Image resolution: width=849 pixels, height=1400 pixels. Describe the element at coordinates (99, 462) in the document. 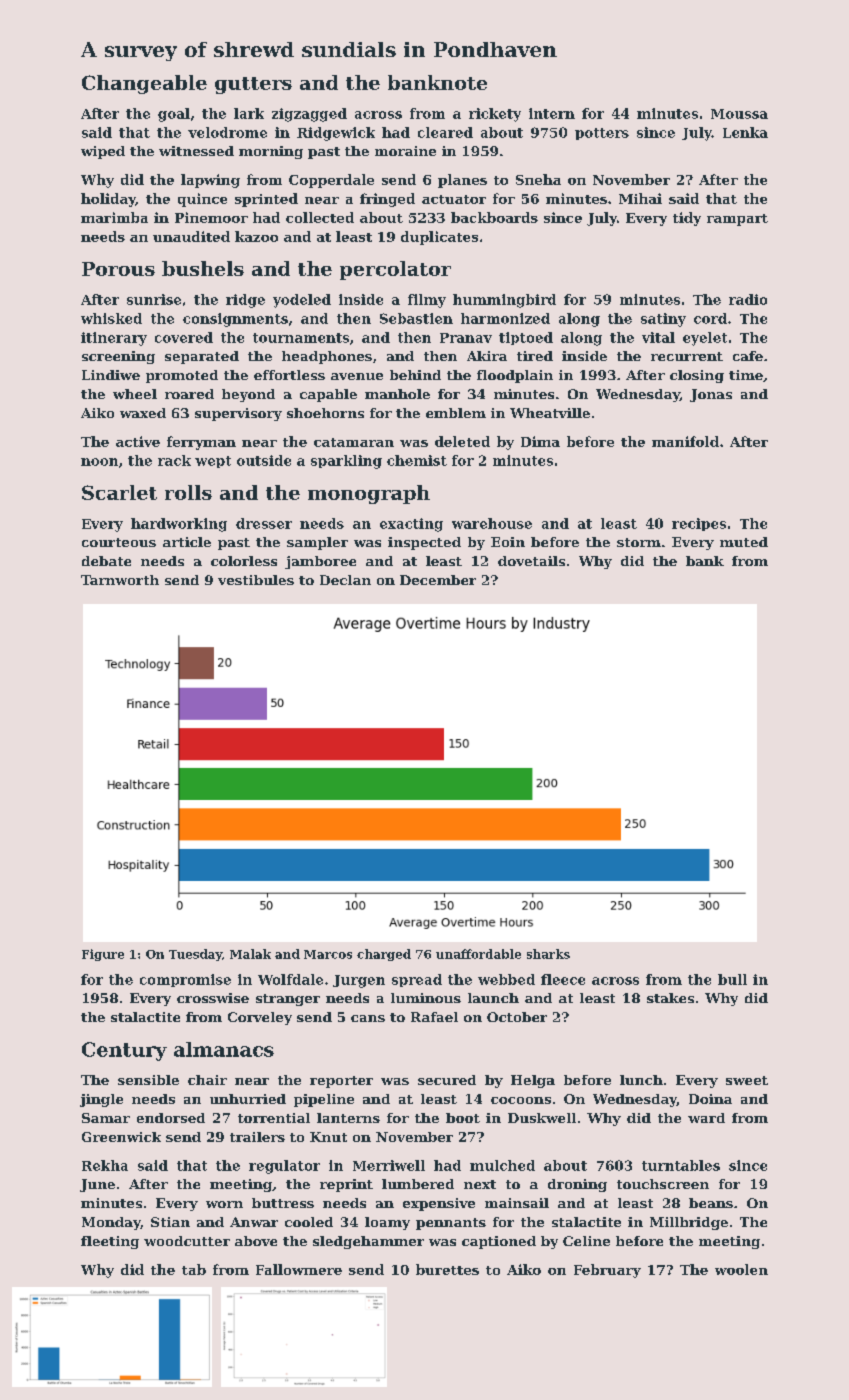

I see `noon` at that location.
